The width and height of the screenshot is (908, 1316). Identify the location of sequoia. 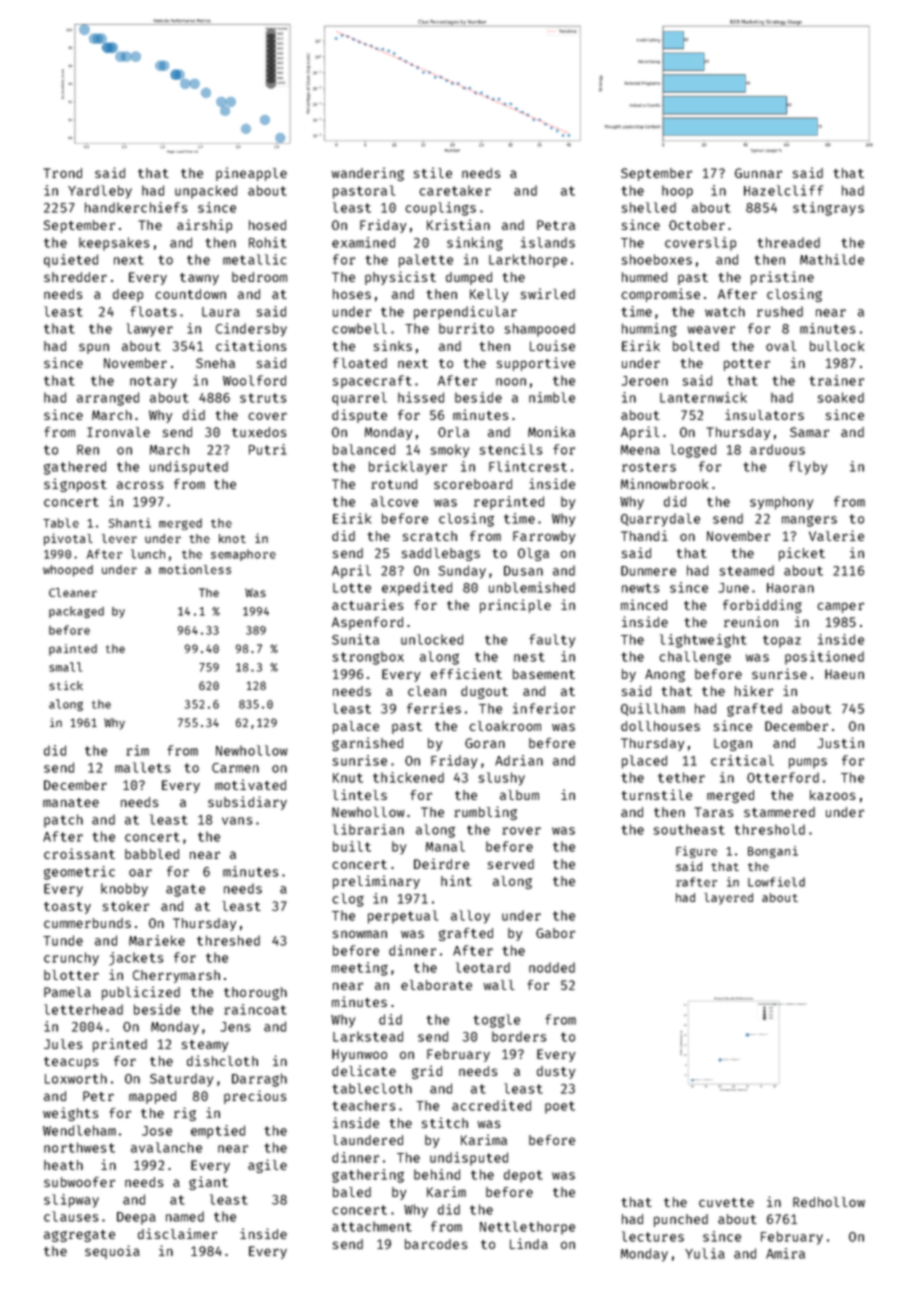
(112, 1252).
